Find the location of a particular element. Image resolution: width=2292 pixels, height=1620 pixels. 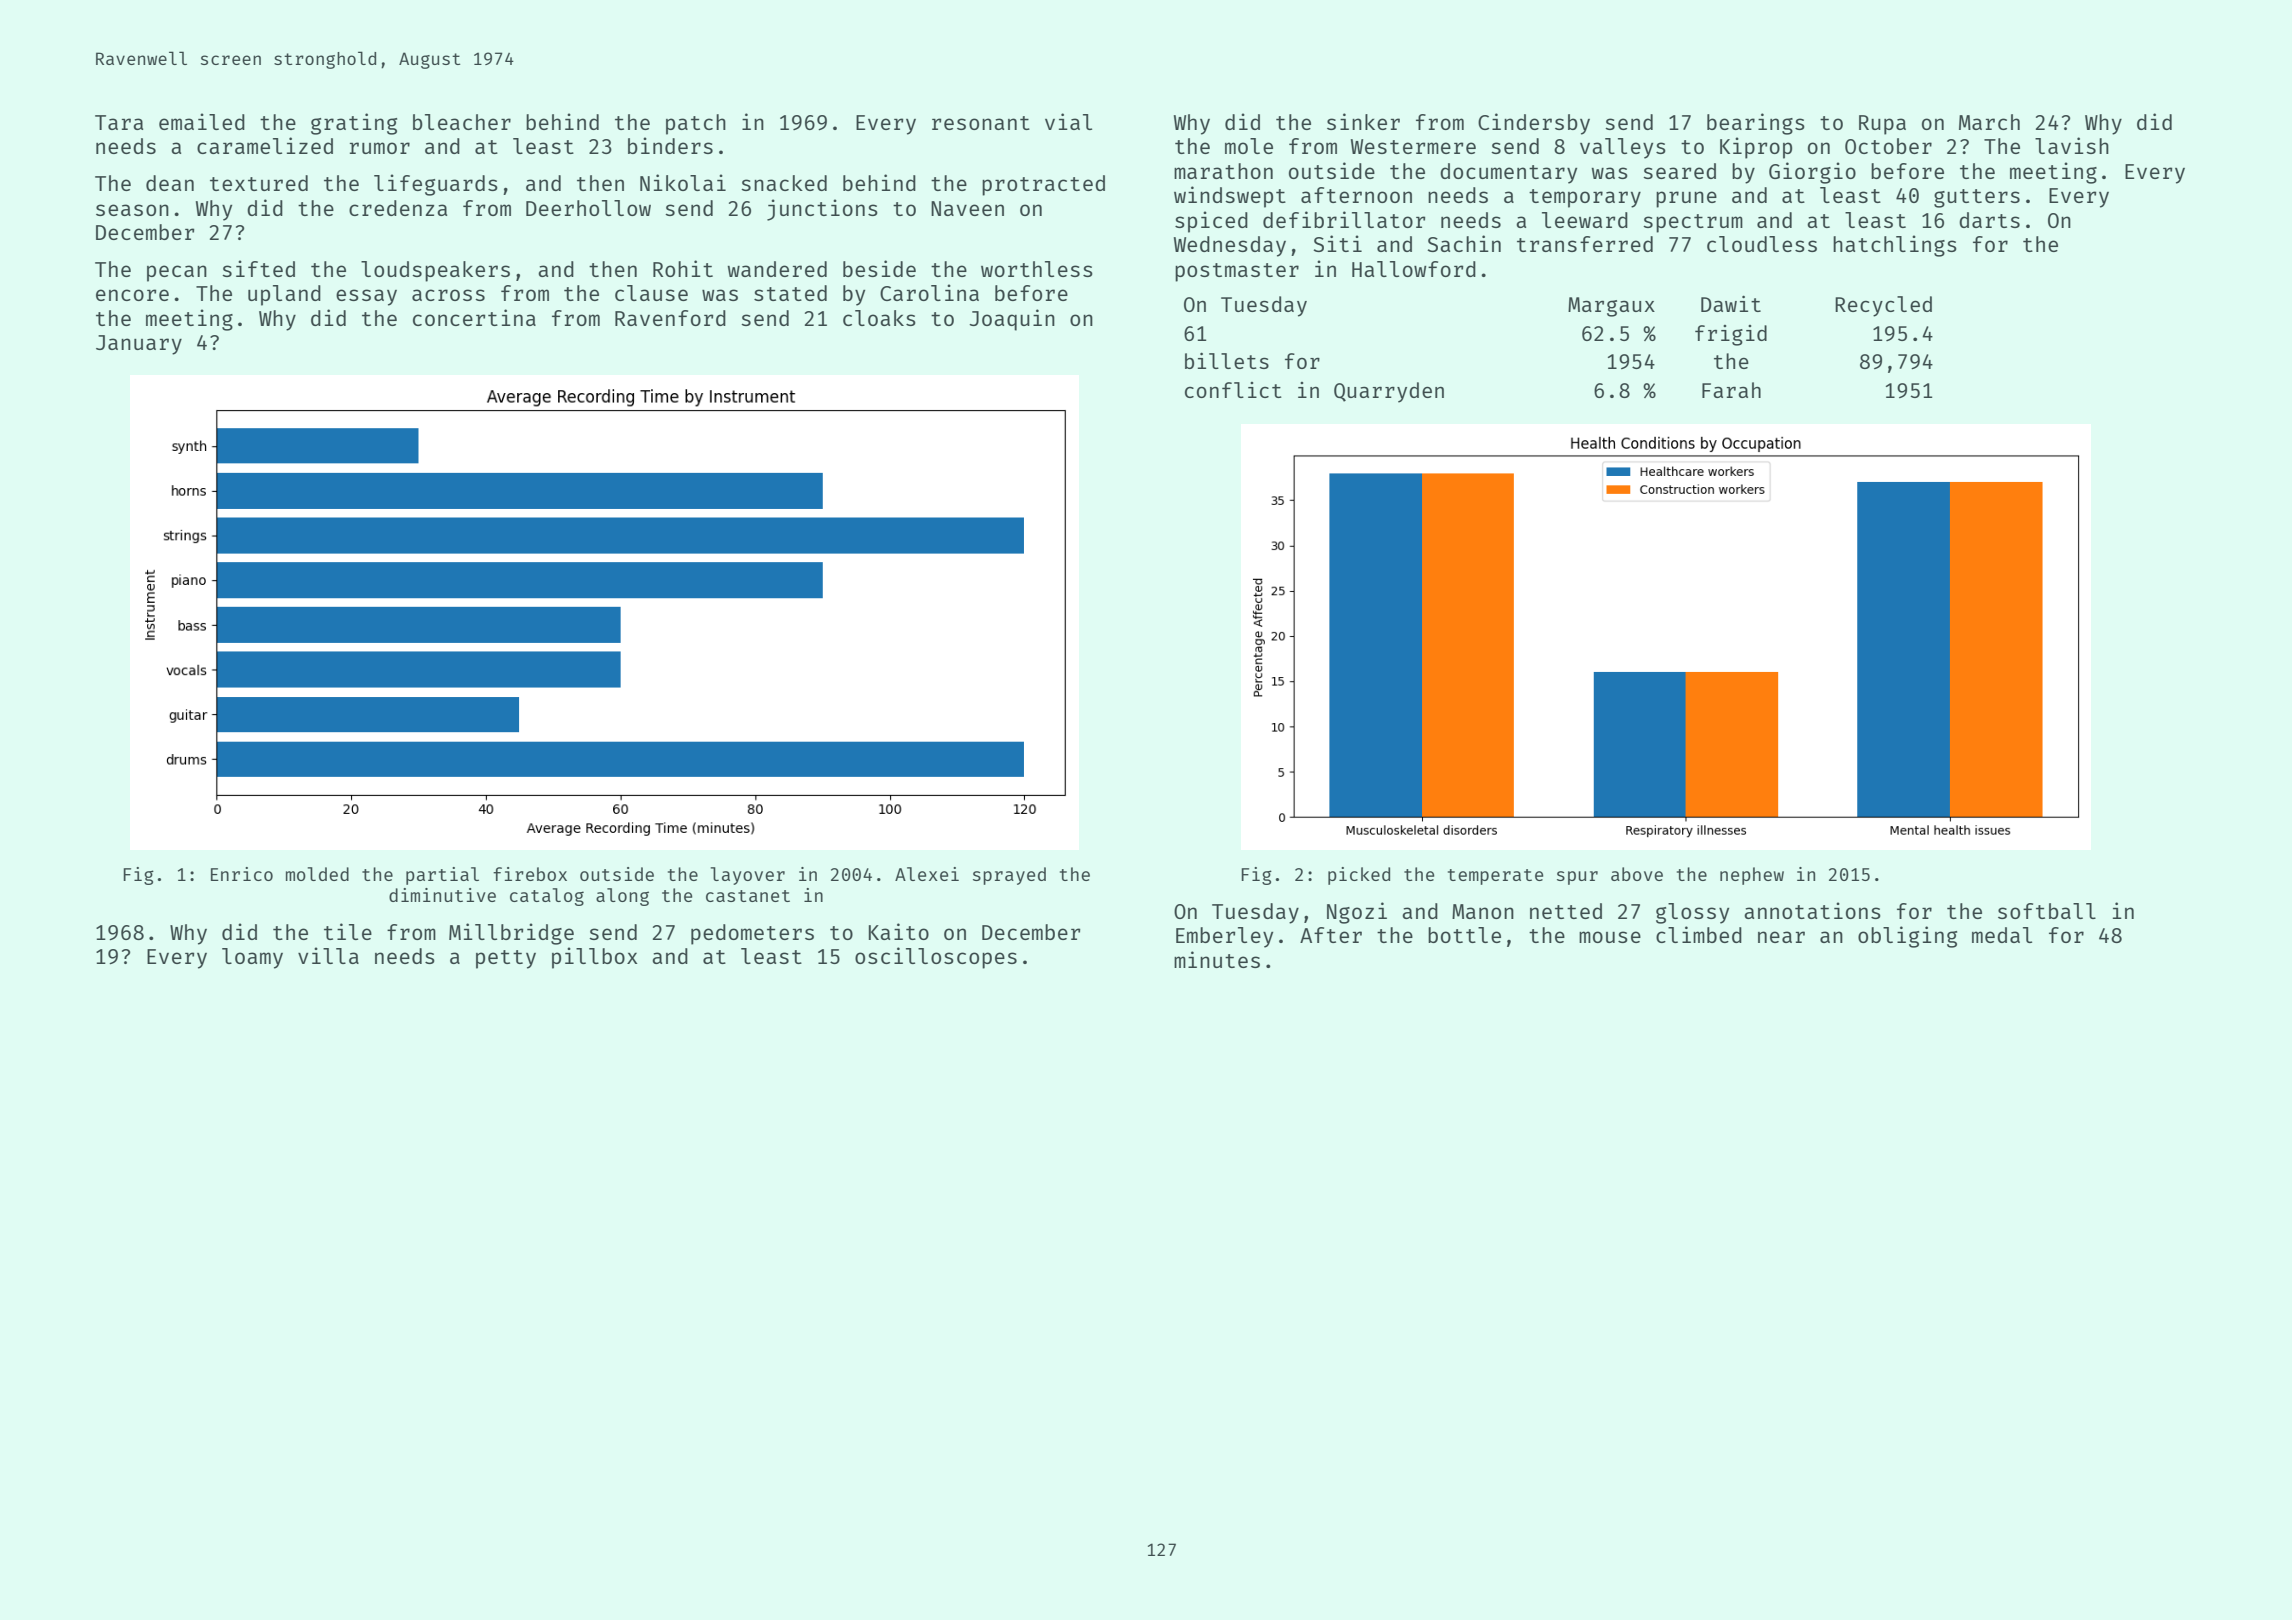

Ravenford is located at coordinates (670, 318).
